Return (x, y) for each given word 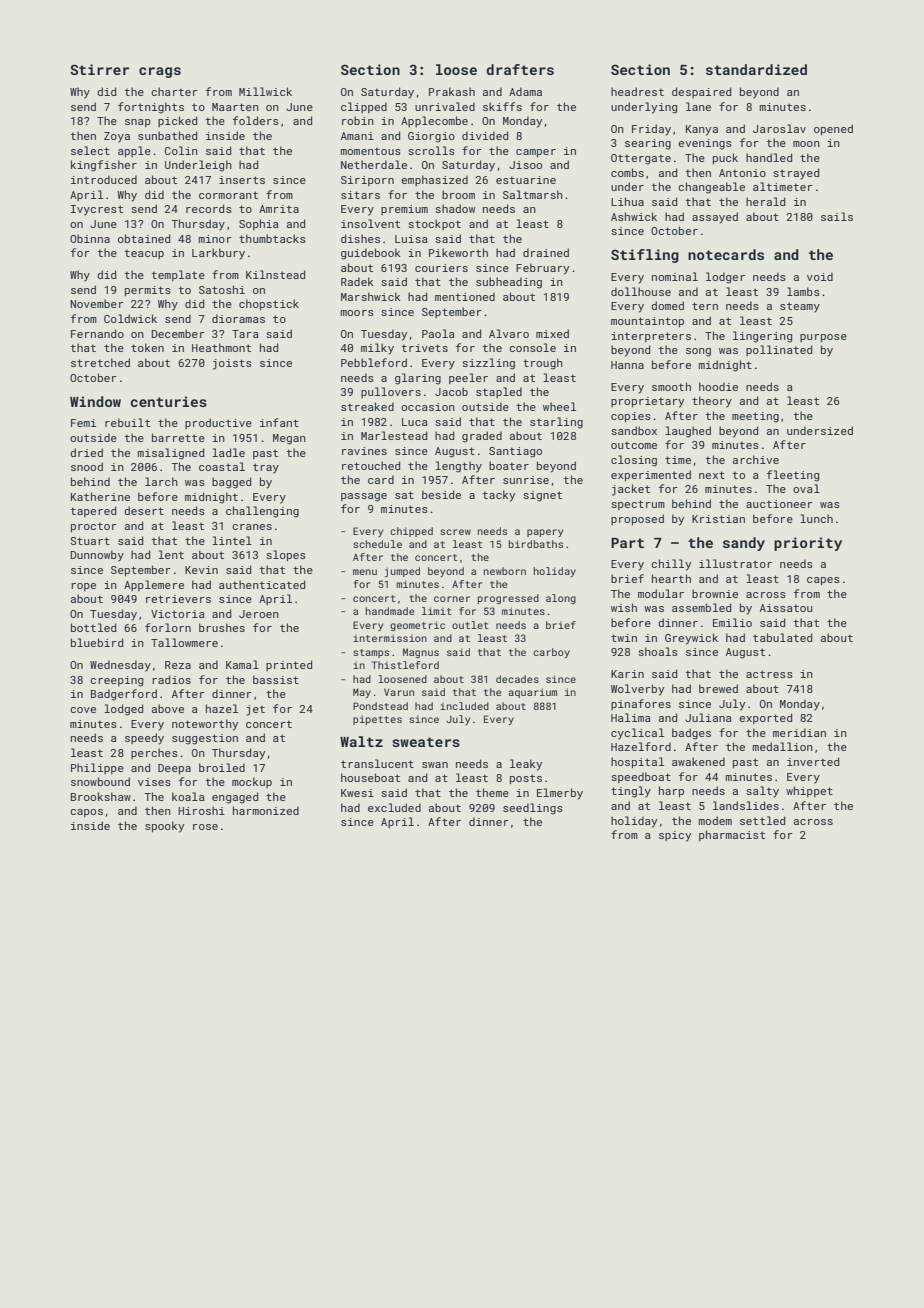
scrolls (431, 150)
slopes (286, 555)
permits (148, 291)
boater (509, 465)
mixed (552, 333)
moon (806, 144)
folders (256, 120)
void (820, 276)
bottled (93, 627)
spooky (164, 827)
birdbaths (536, 544)
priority (808, 544)
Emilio (732, 622)
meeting (755, 417)
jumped (402, 572)
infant (279, 422)
